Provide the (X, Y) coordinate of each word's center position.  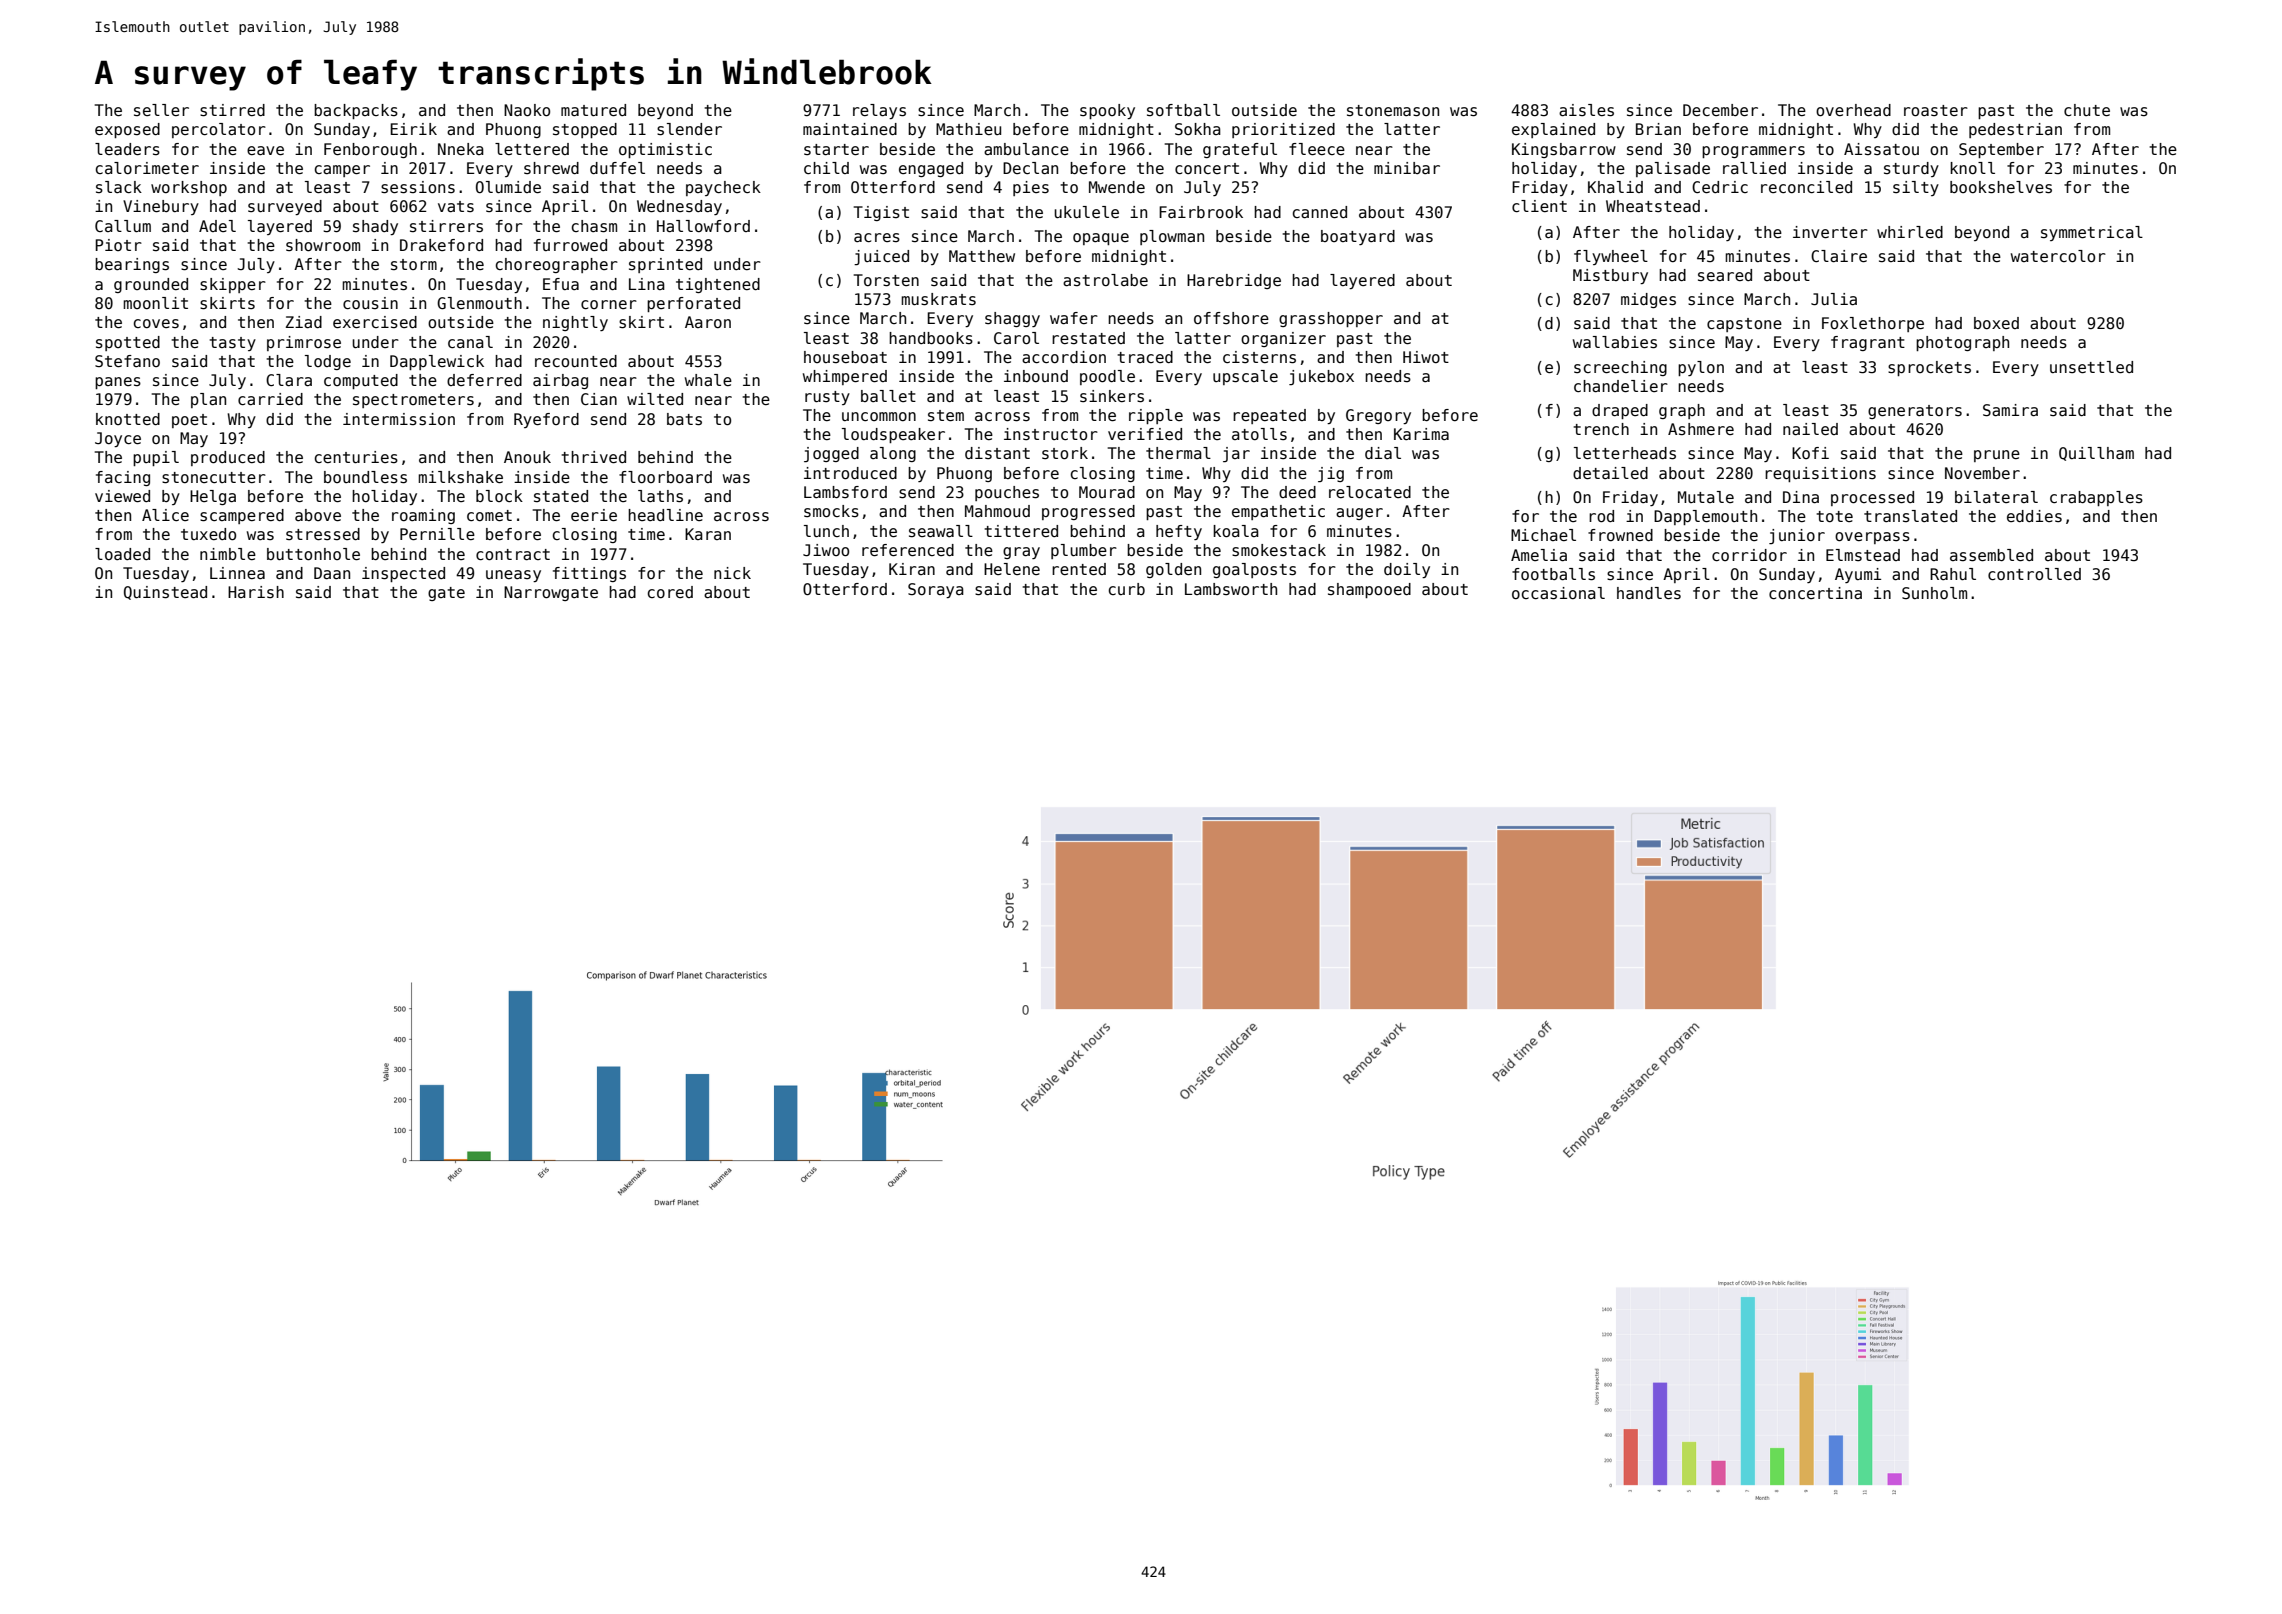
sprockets (1929, 368)
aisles (1586, 110)
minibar (1407, 168)
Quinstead (165, 593)
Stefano (127, 361)
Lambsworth (1231, 589)
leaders (127, 149)
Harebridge (1234, 281)
